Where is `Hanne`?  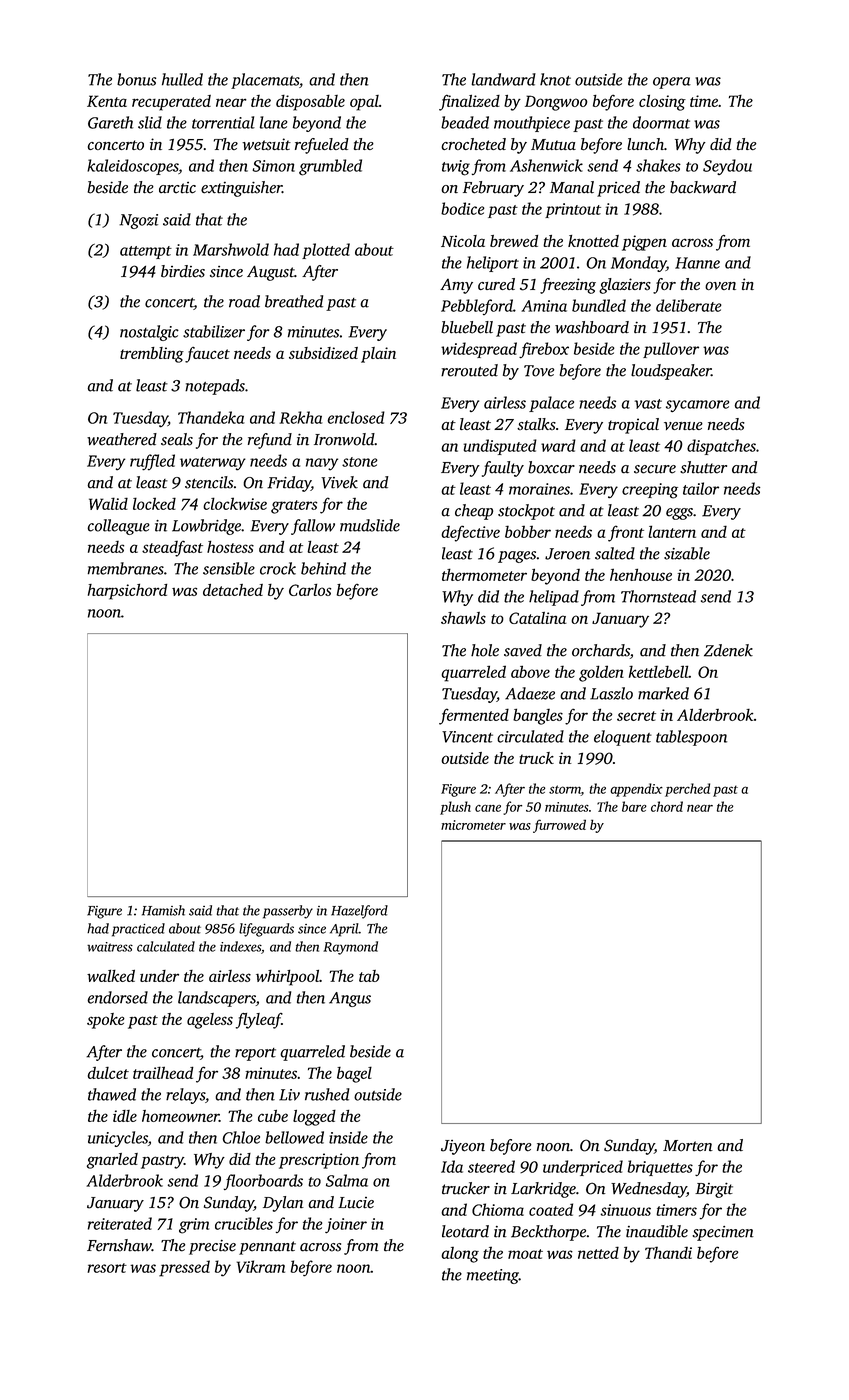 Hanne is located at coordinates (697, 263).
